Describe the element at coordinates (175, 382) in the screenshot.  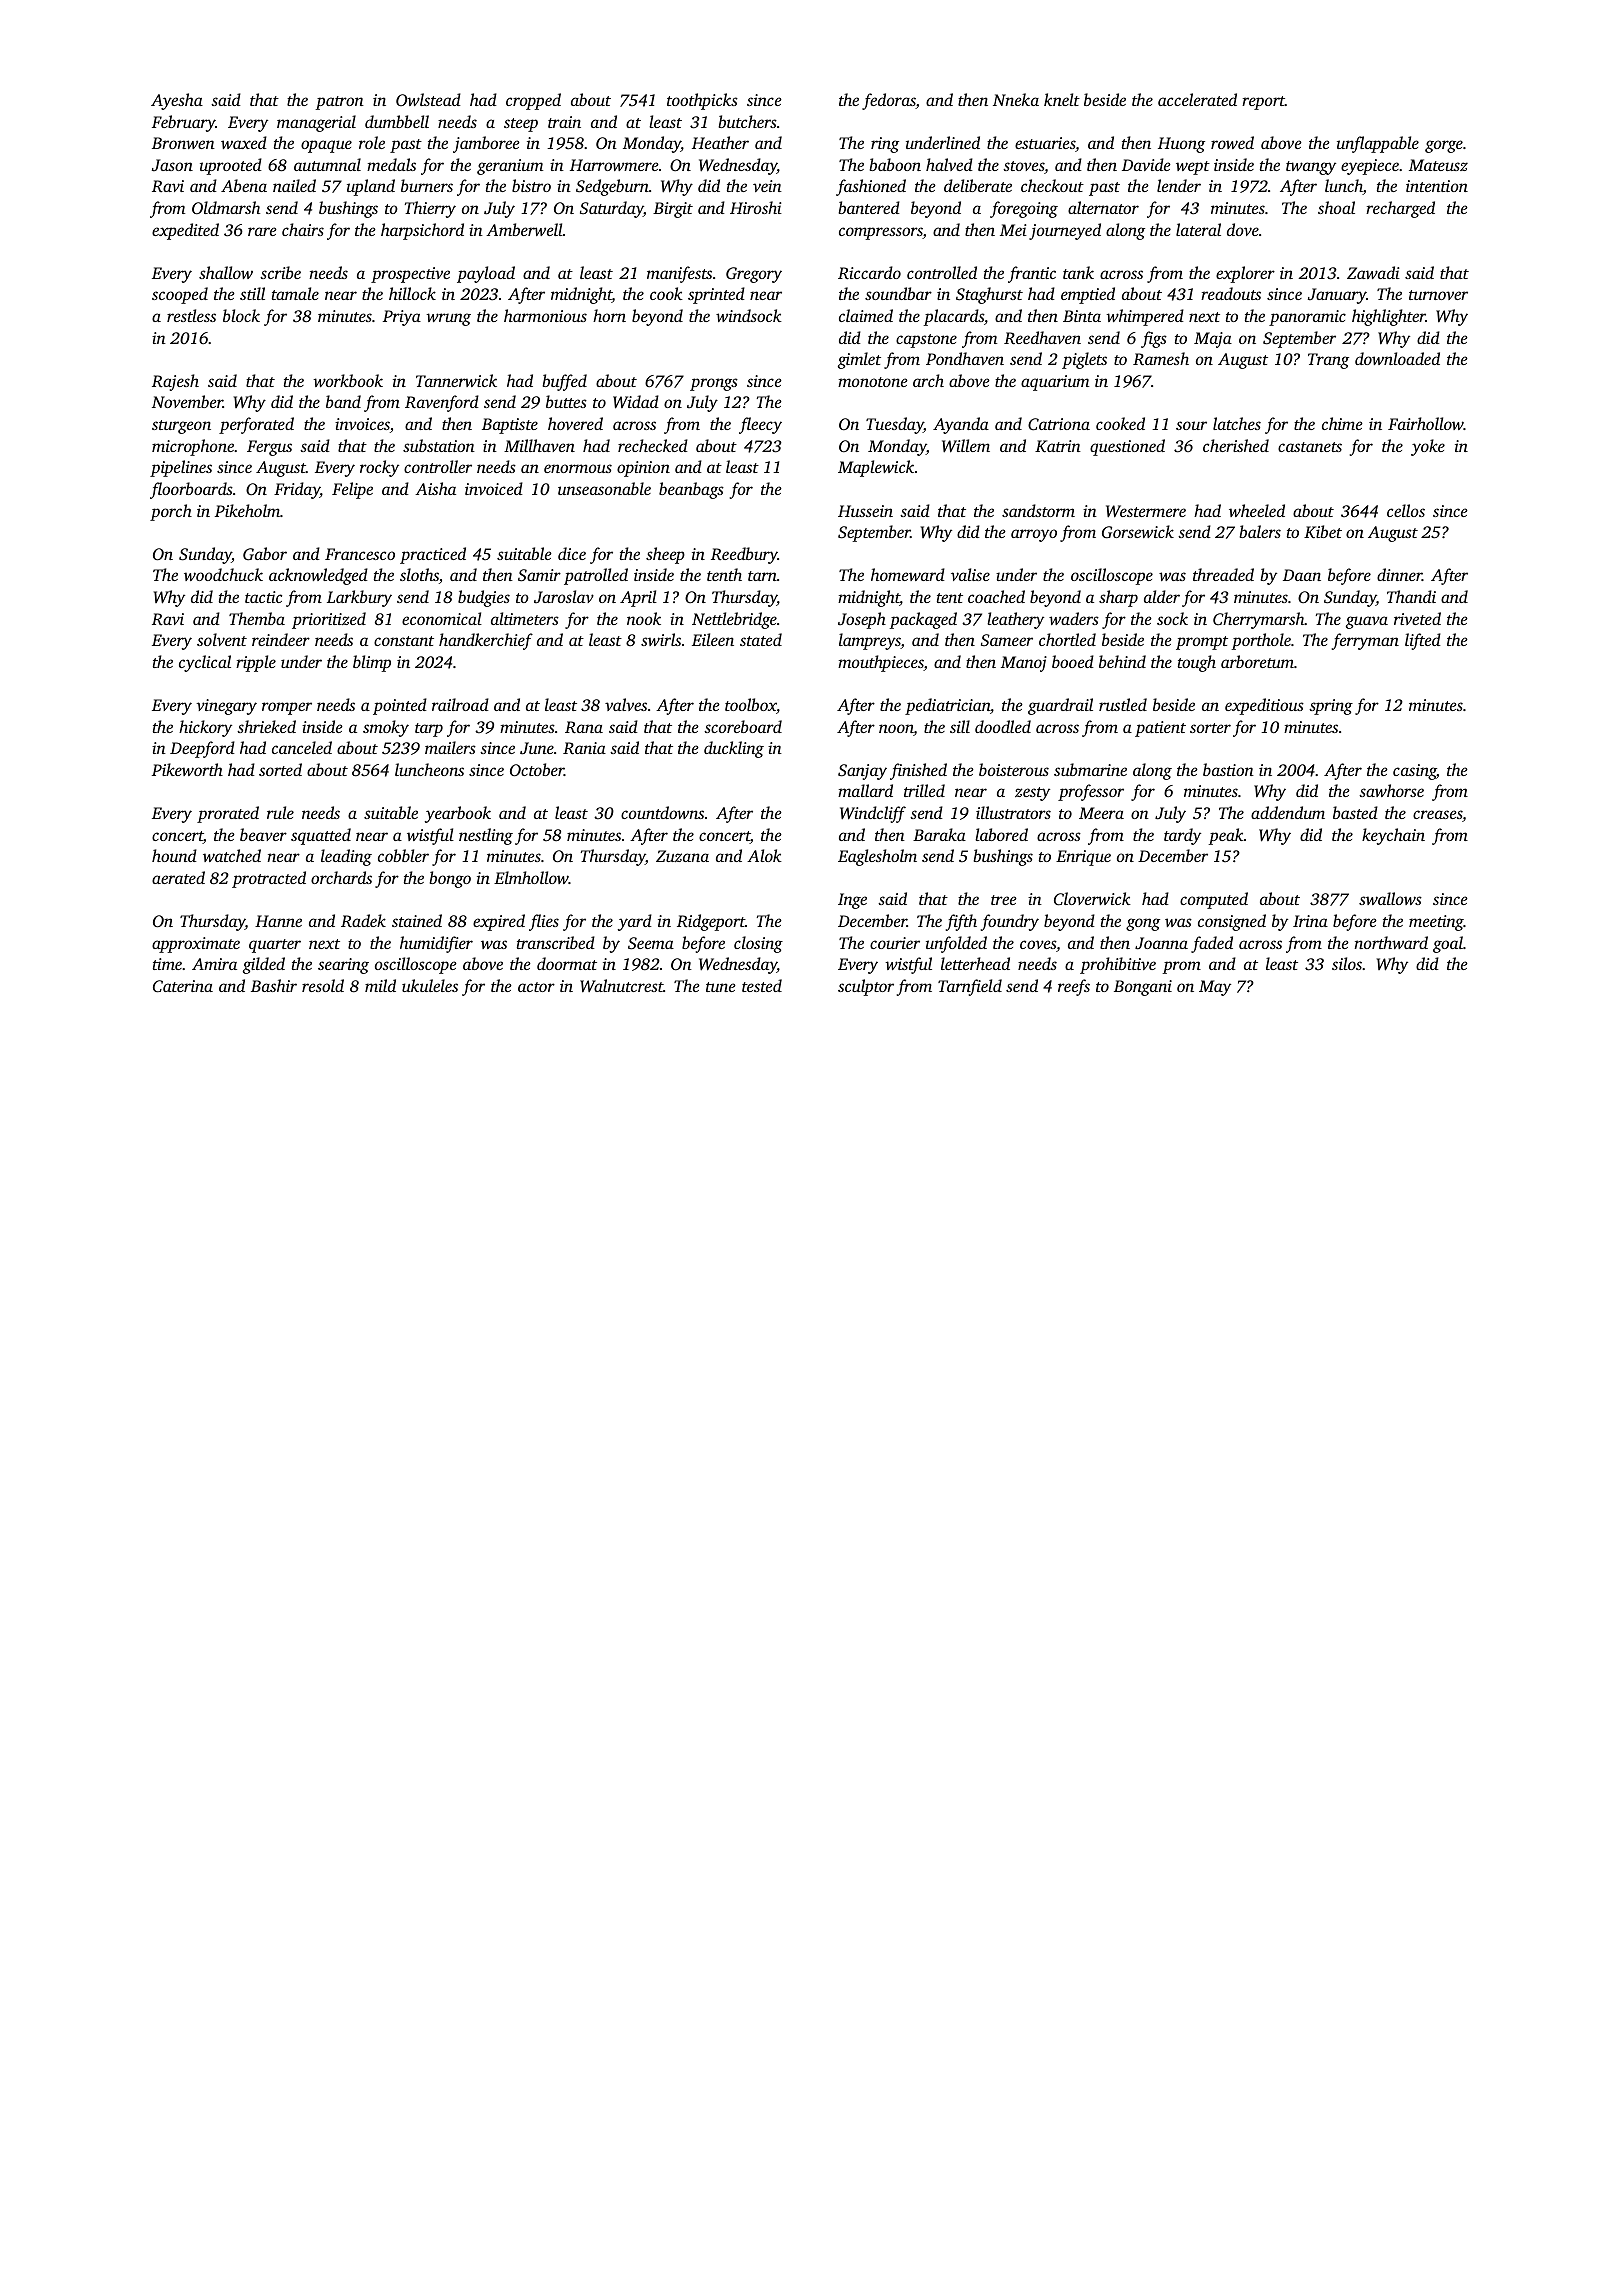
I see `Rajesh` at that location.
